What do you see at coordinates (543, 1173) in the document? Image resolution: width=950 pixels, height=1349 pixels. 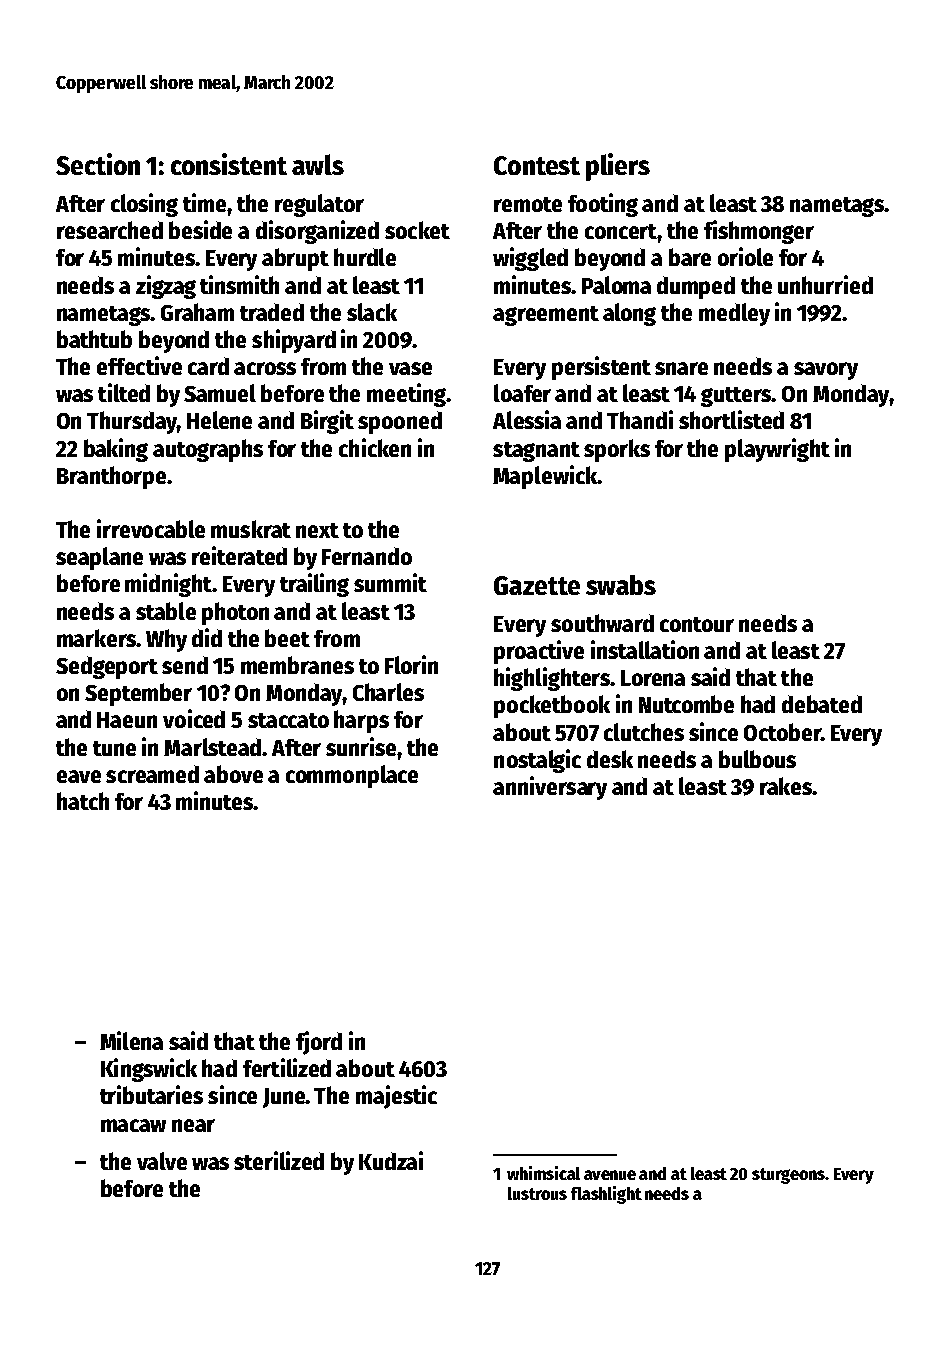 I see `whimsical` at bounding box center [543, 1173].
